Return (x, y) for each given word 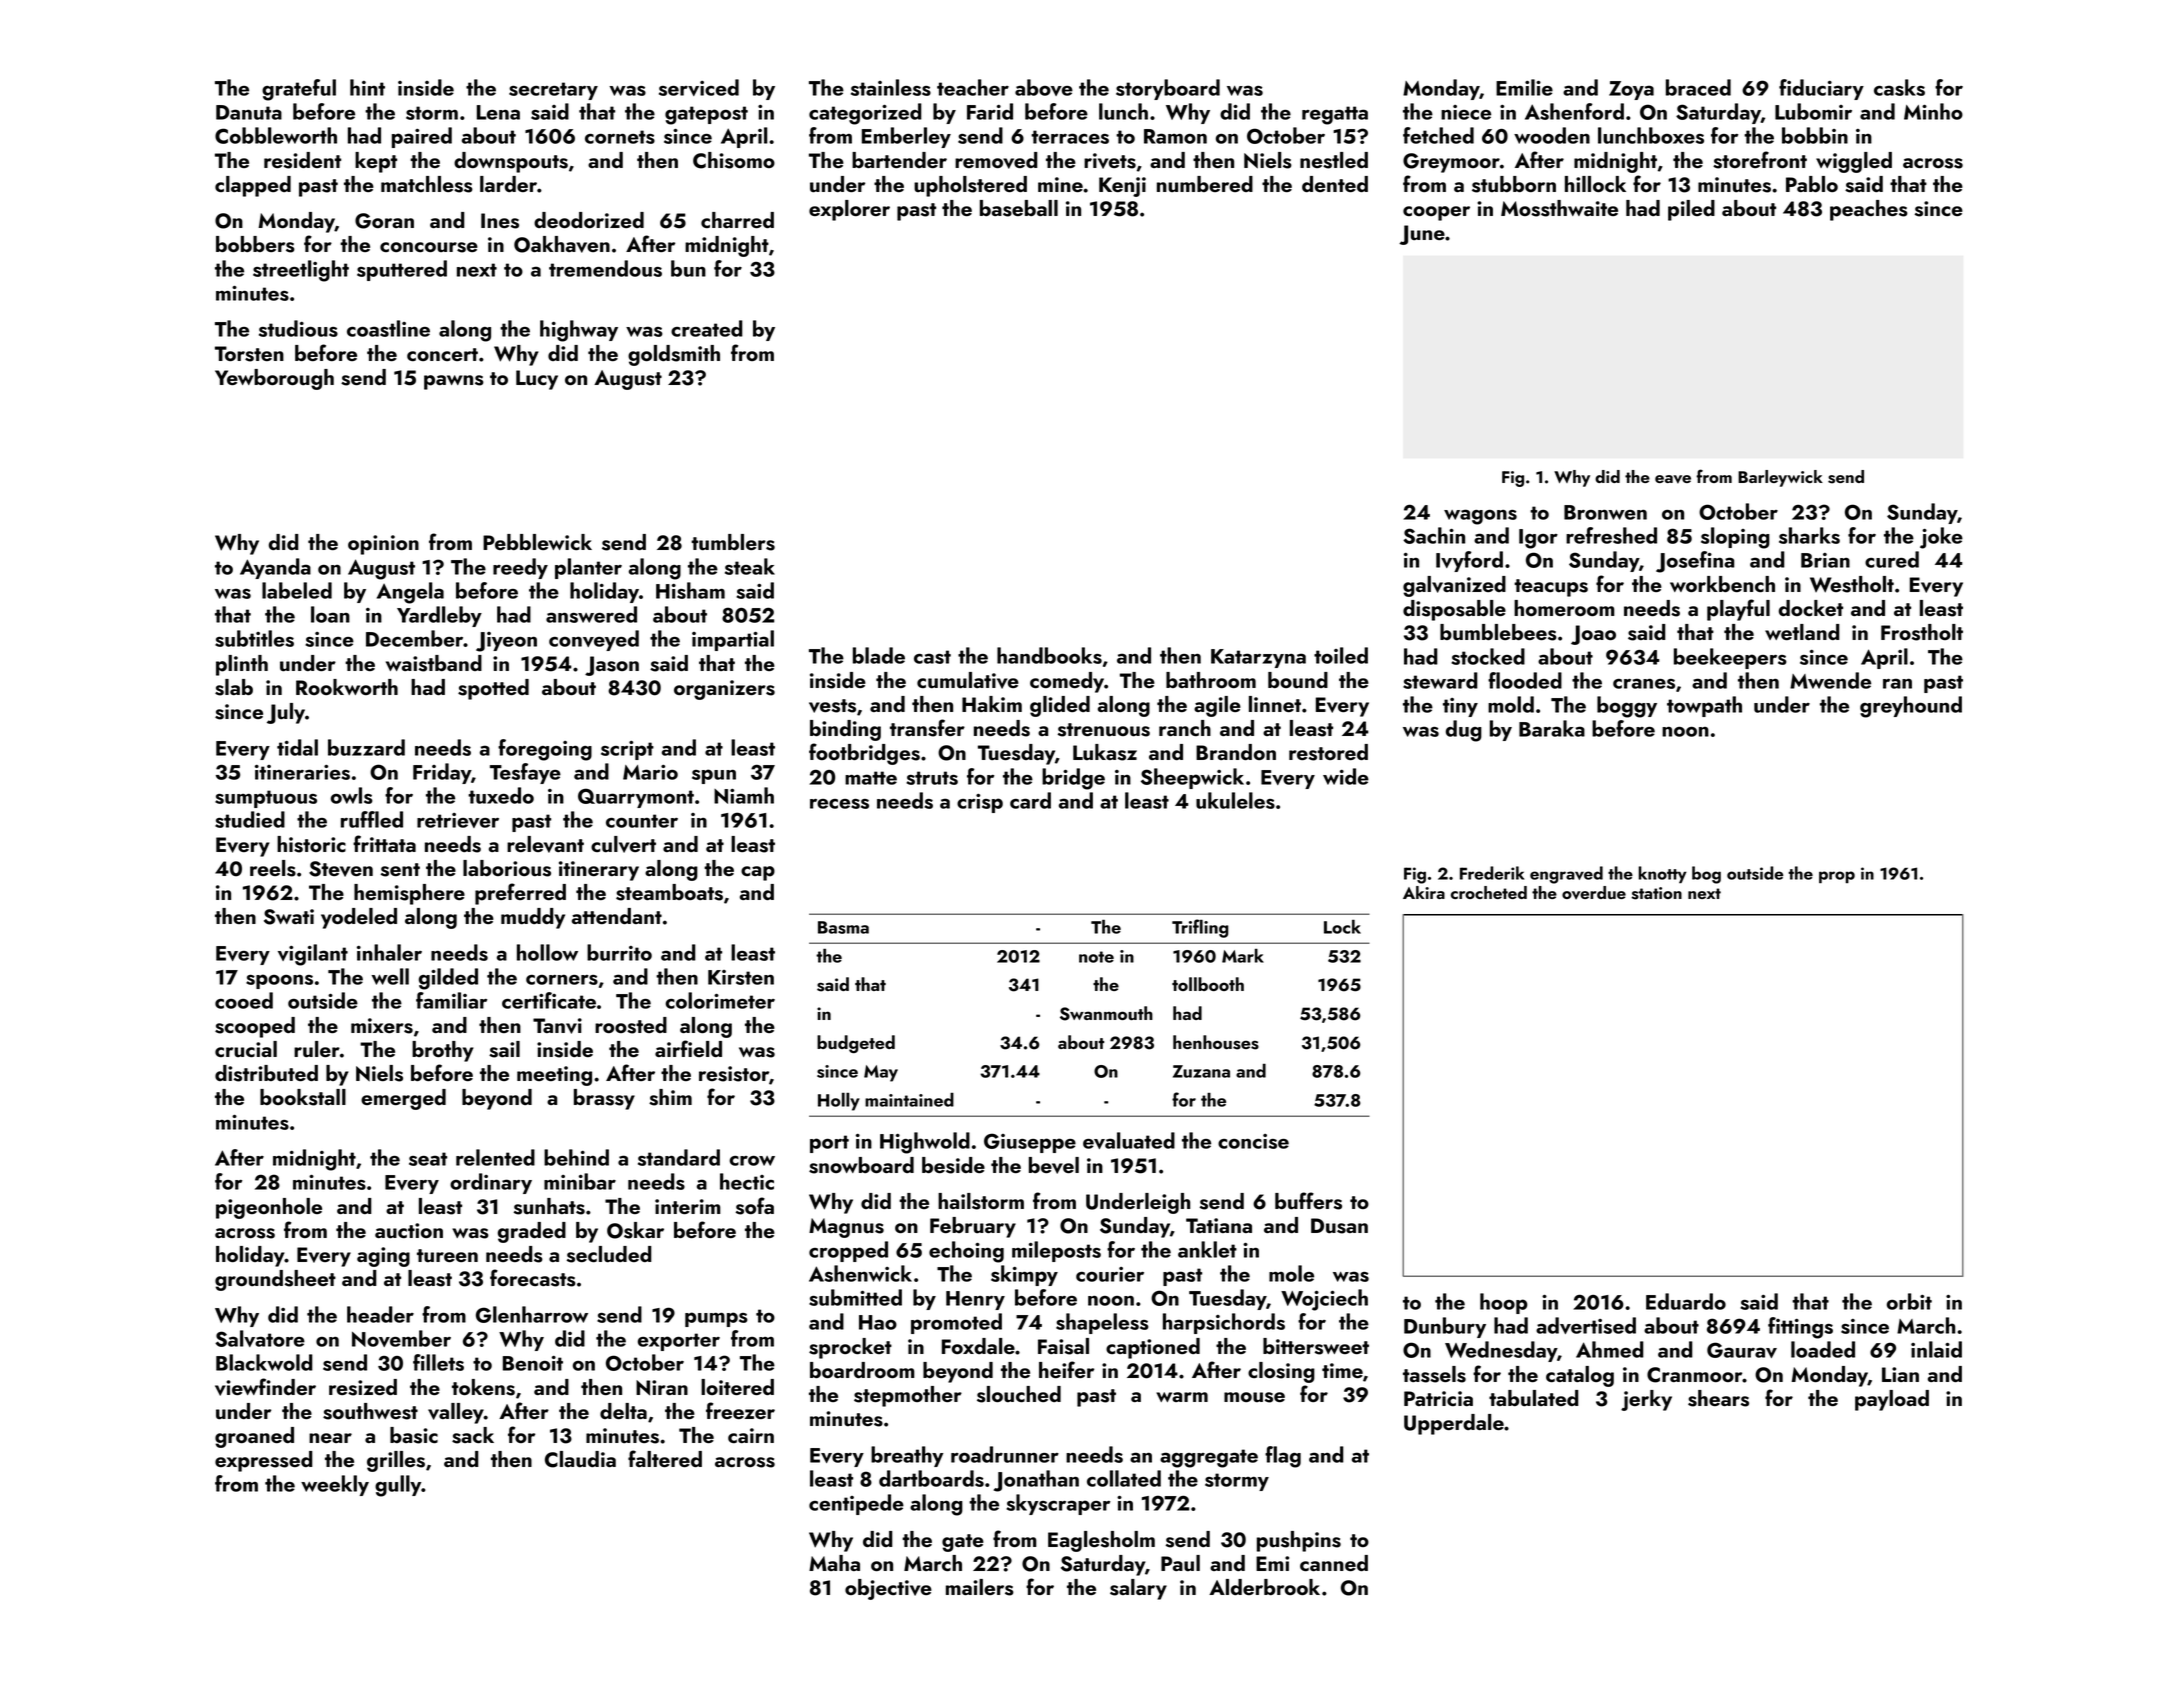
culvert (623, 844)
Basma (843, 927)
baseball (1019, 208)
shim (670, 1097)
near (330, 1438)
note (1096, 957)
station (1656, 893)
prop (1837, 877)
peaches (1869, 210)
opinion (383, 545)
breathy (907, 1456)
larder (508, 184)
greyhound (1911, 707)
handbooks (1049, 655)
